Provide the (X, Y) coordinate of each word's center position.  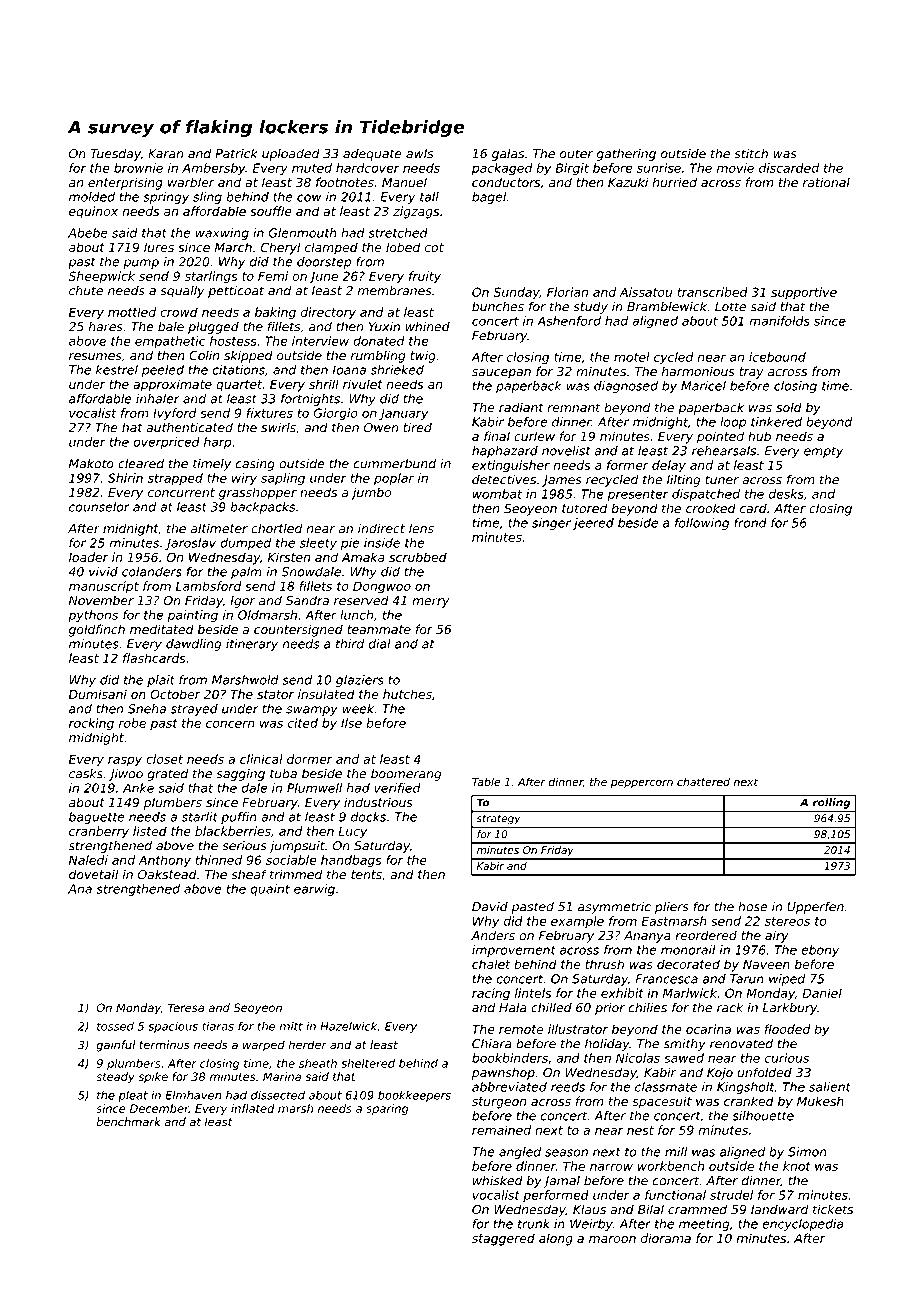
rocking (91, 724)
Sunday (516, 293)
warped (264, 1046)
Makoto (91, 464)
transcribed (713, 292)
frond (750, 523)
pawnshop (503, 1073)
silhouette (763, 1116)
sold (789, 407)
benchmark (128, 1121)
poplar (394, 479)
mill (676, 1152)
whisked (498, 1181)
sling (207, 198)
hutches (407, 694)
